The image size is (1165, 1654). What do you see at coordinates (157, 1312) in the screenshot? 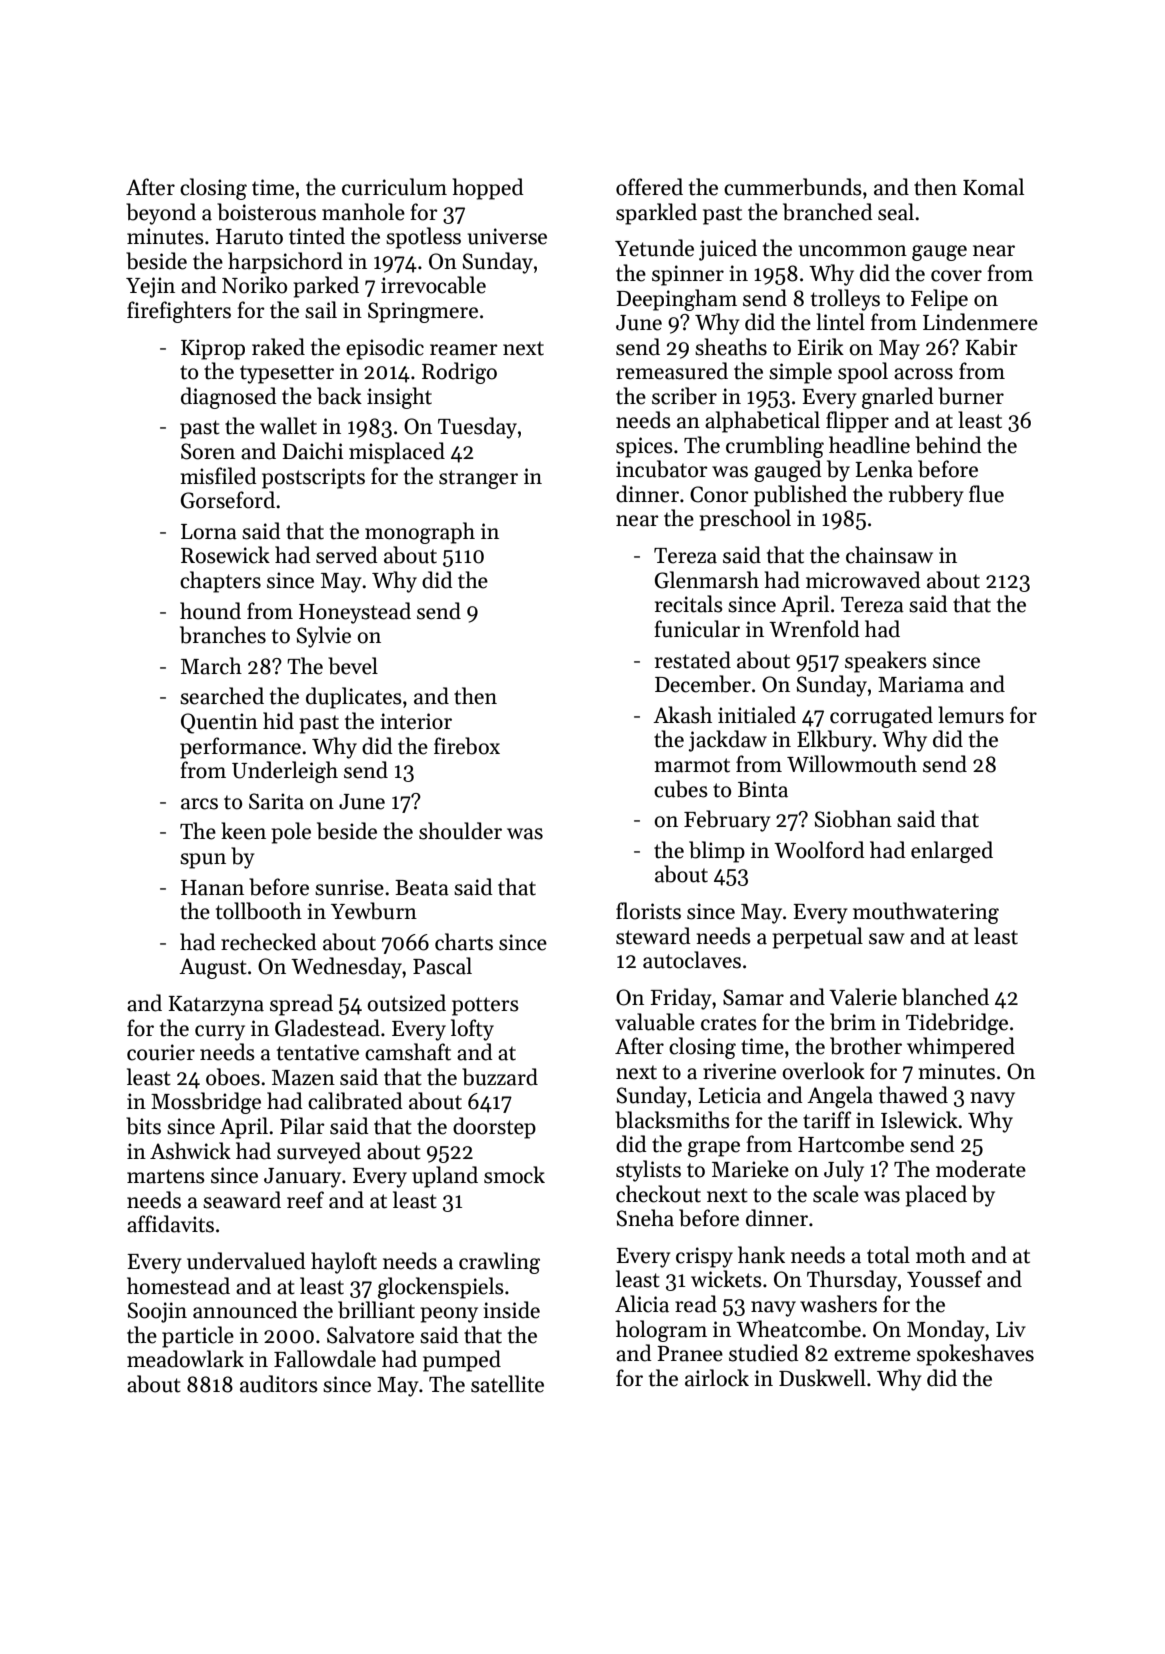
I see `Soojin` at bounding box center [157, 1312].
